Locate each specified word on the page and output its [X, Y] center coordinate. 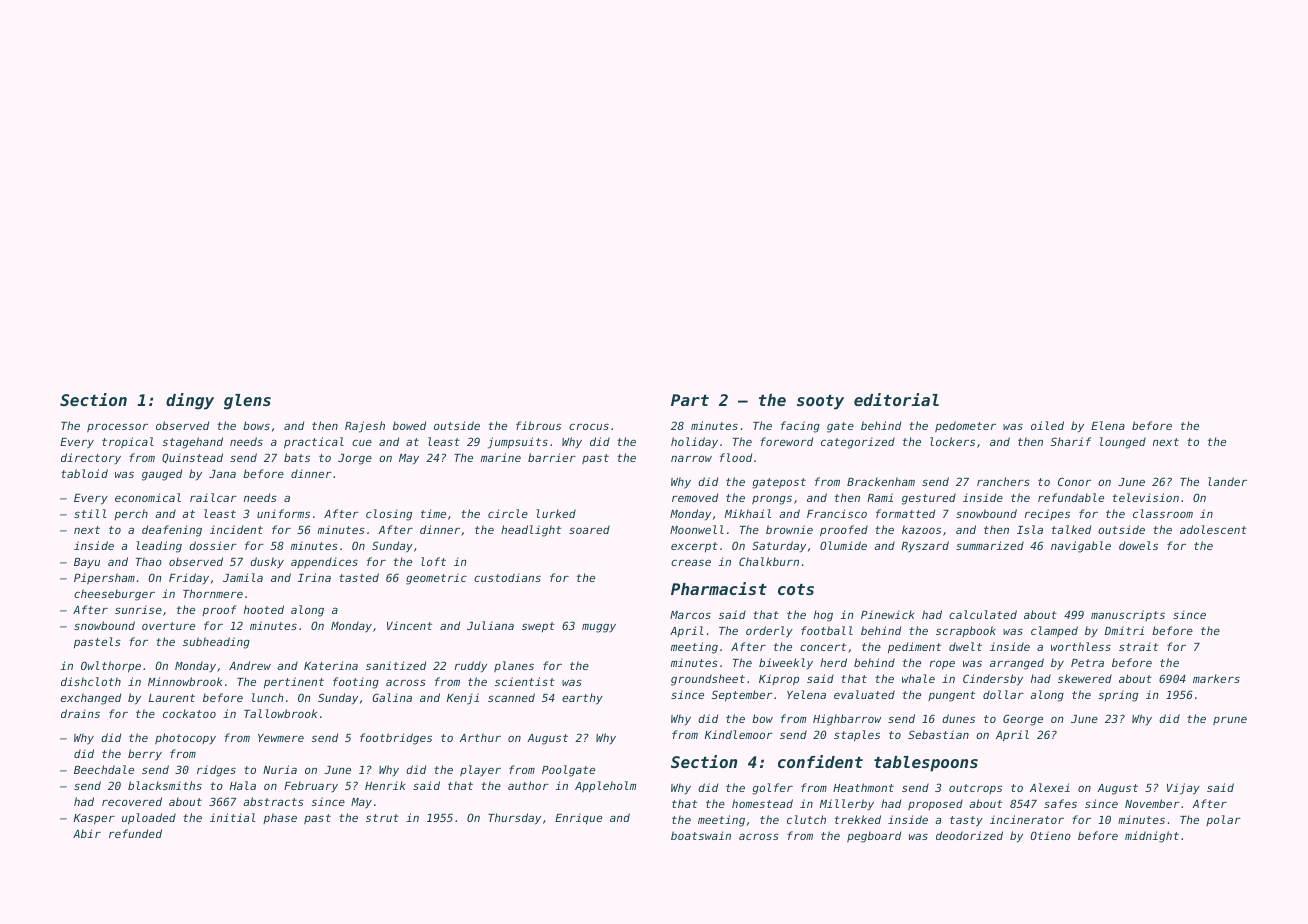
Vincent [409, 625]
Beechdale [104, 769]
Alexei [1050, 787]
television [1146, 497]
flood [736, 457]
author [528, 785]
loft [433, 561]
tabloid [84, 473]
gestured [929, 499]
